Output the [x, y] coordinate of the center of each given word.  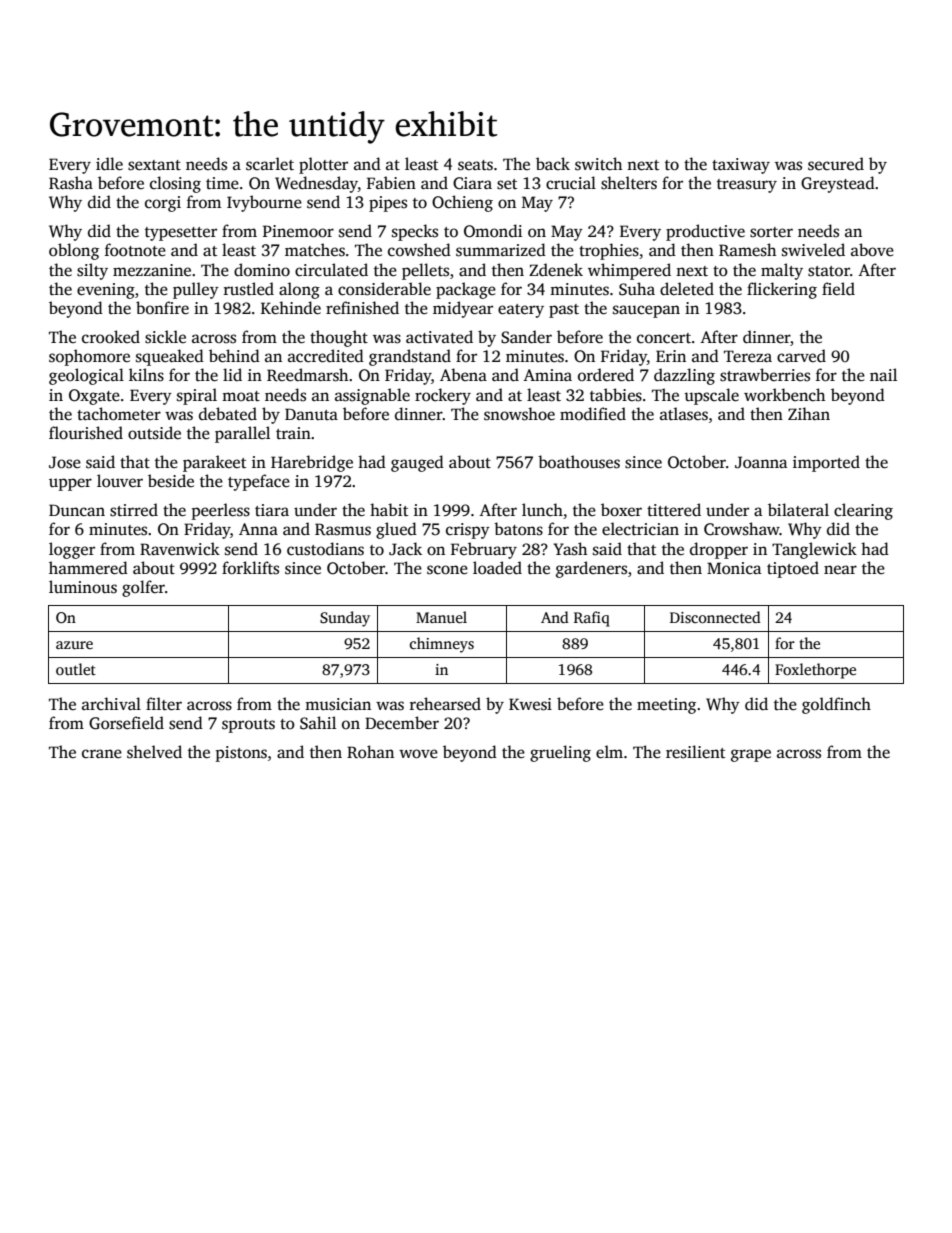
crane [102, 753]
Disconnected [715, 617]
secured [836, 164]
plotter [323, 165]
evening [106, 291]
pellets [425, 271]
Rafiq [592, 619]
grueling [560, 753]
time [222, 183]
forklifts [250, 568]
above [872, 250]
